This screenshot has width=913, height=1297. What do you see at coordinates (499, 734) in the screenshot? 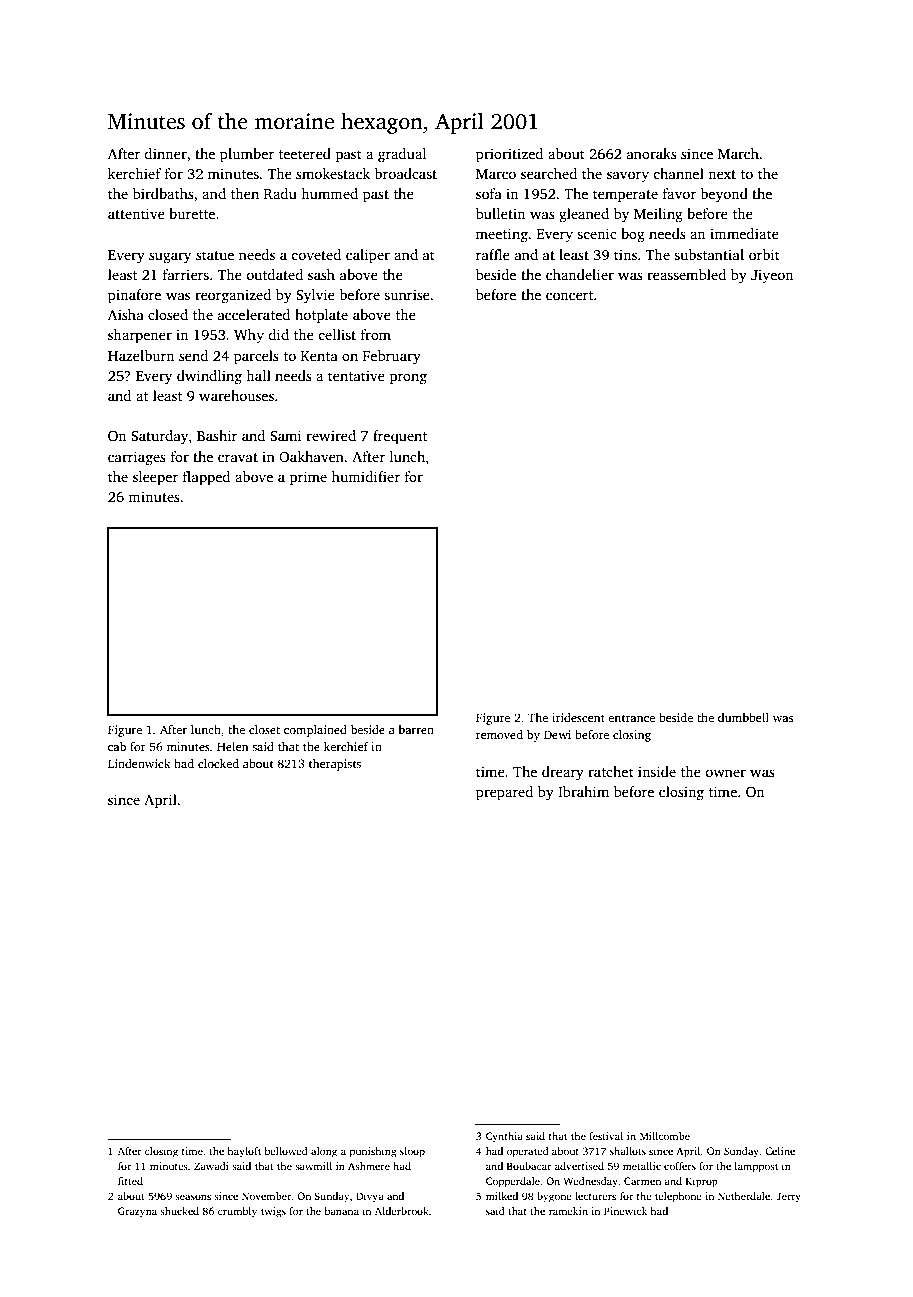
I see `removed` at bounding box center [499, 734].
